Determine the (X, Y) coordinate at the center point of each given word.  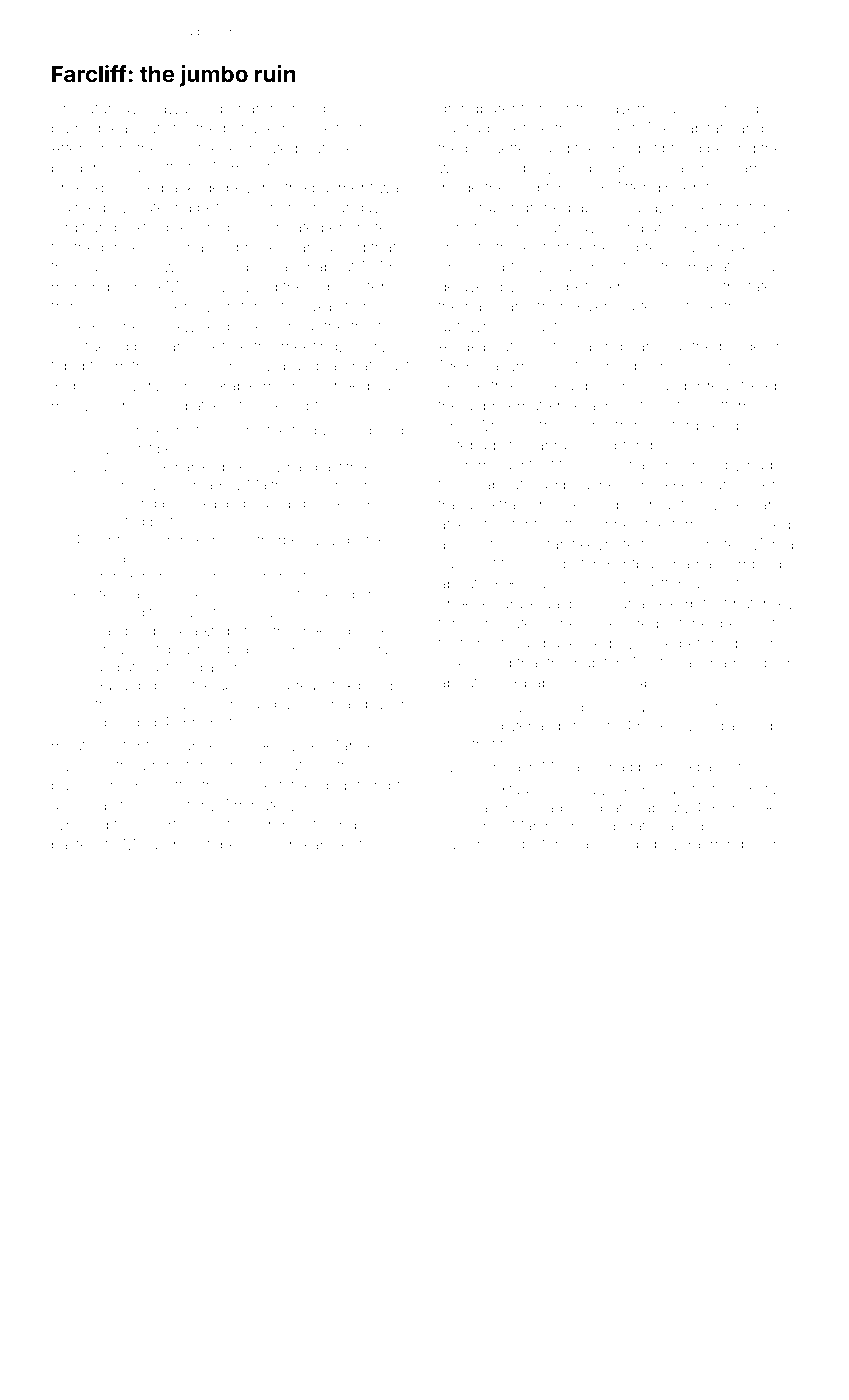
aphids (88, 387)
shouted (269, 148)
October (215, 844)
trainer (521, 505)
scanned (720, 108)
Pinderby (710, 466)
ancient (337, 845)
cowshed (721, 505)
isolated (120, 521)
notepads (471, 446)
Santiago (469, 129)
